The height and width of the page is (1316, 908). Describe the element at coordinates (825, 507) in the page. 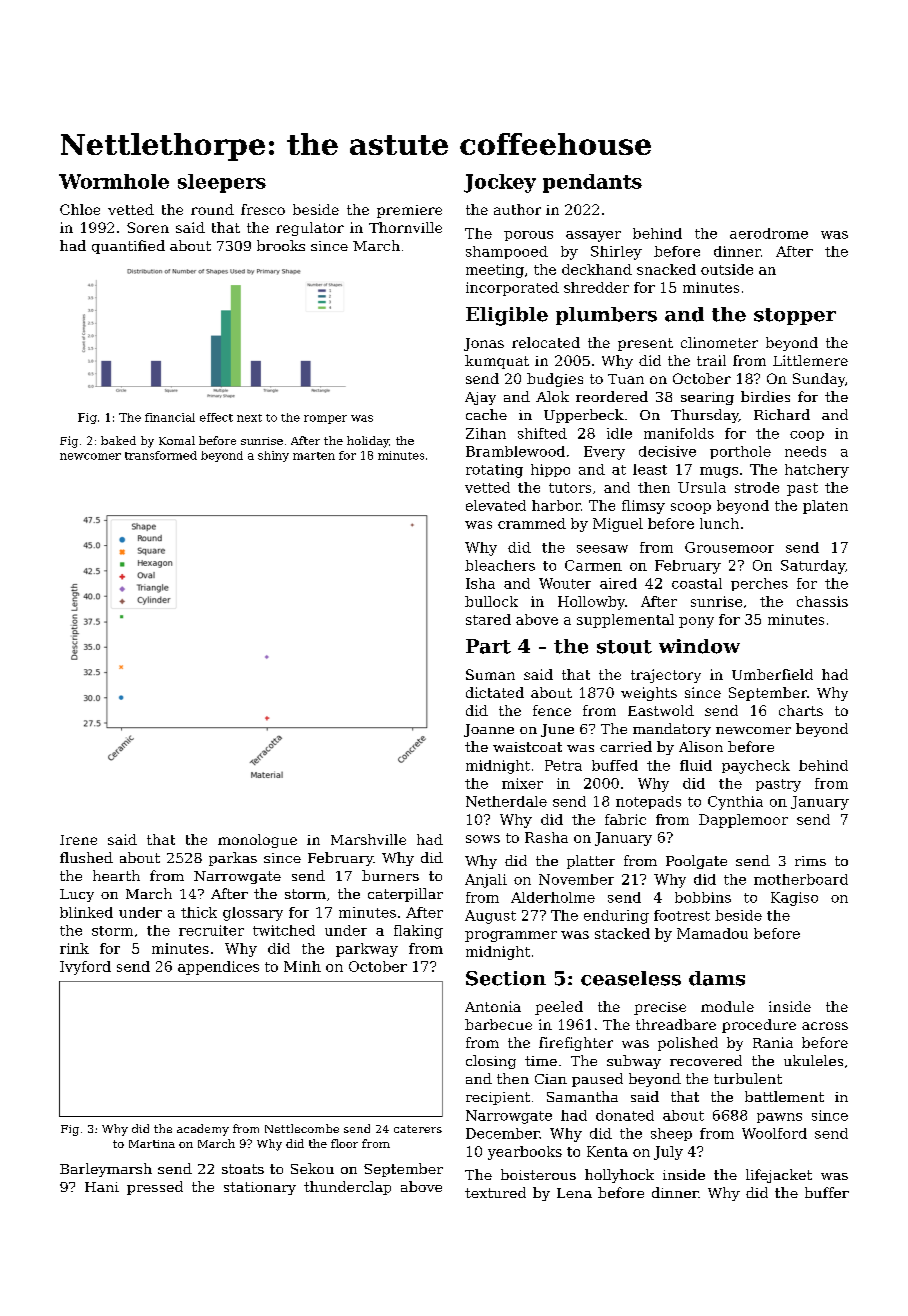

I see `platen` at that location.
